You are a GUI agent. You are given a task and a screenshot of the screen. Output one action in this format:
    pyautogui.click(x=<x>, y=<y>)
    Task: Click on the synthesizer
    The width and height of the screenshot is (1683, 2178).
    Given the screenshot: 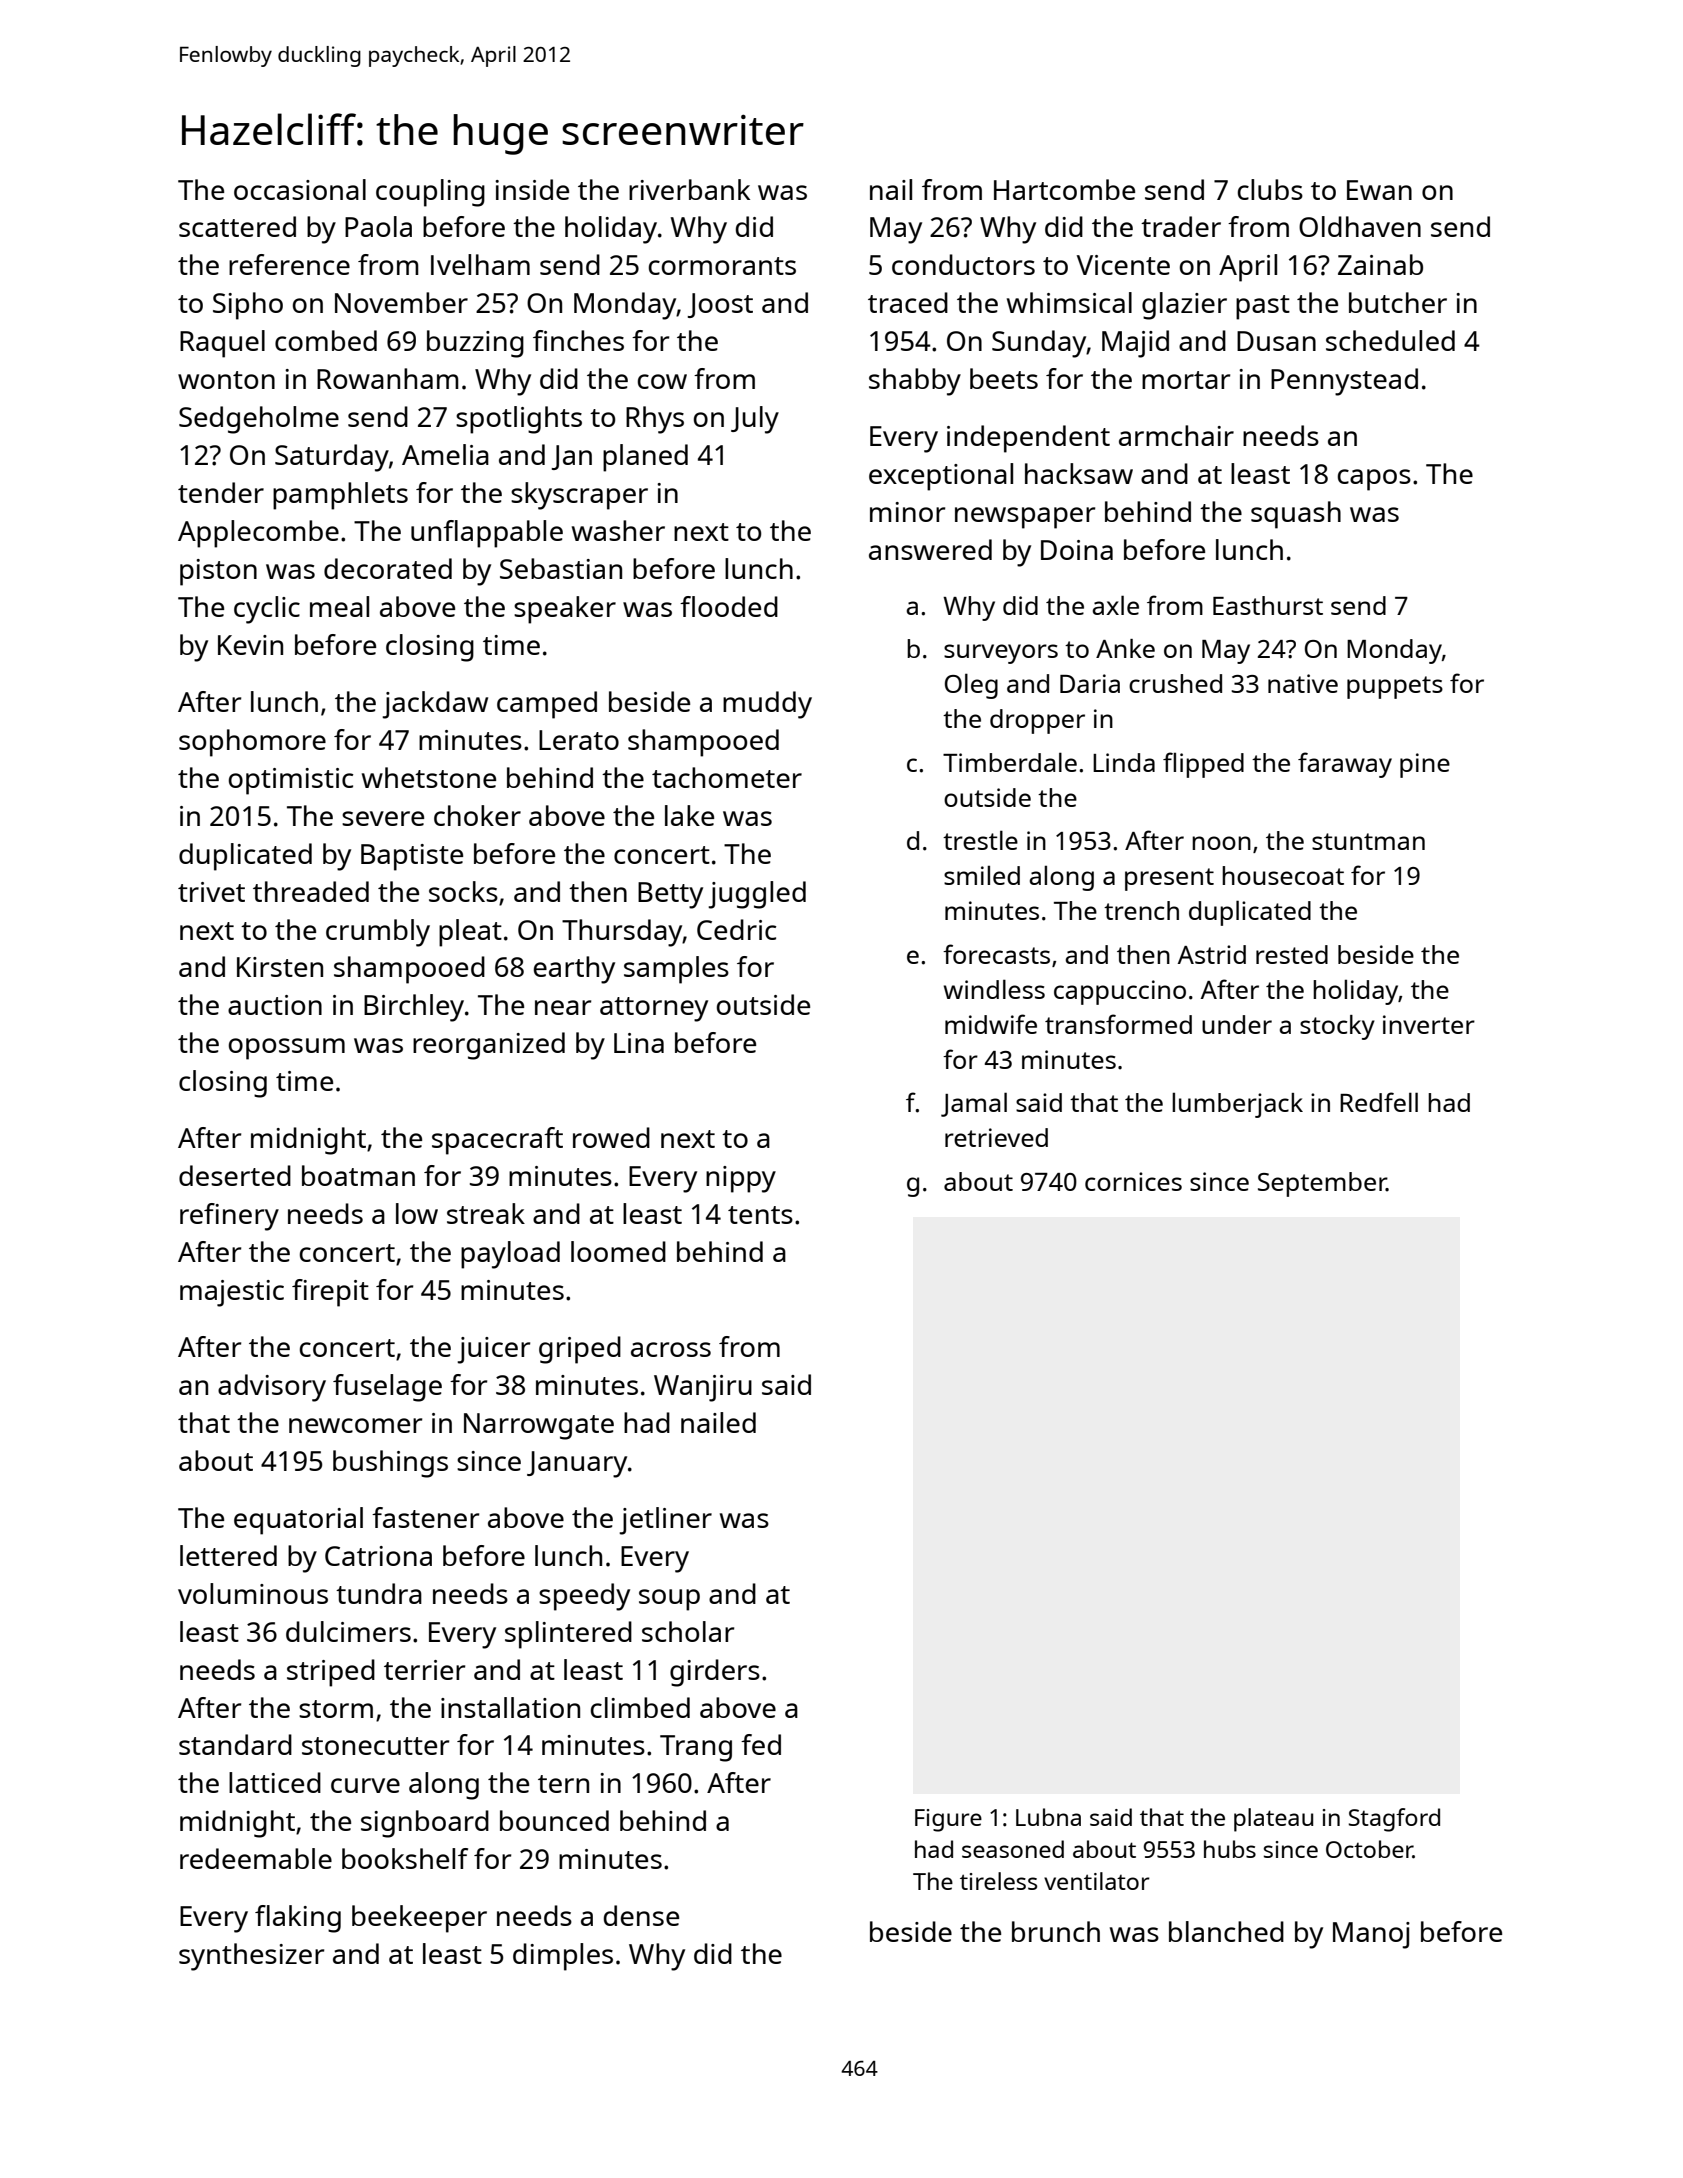 What is the action you would take?
    pyautogui.click(x=251, y=1957)
